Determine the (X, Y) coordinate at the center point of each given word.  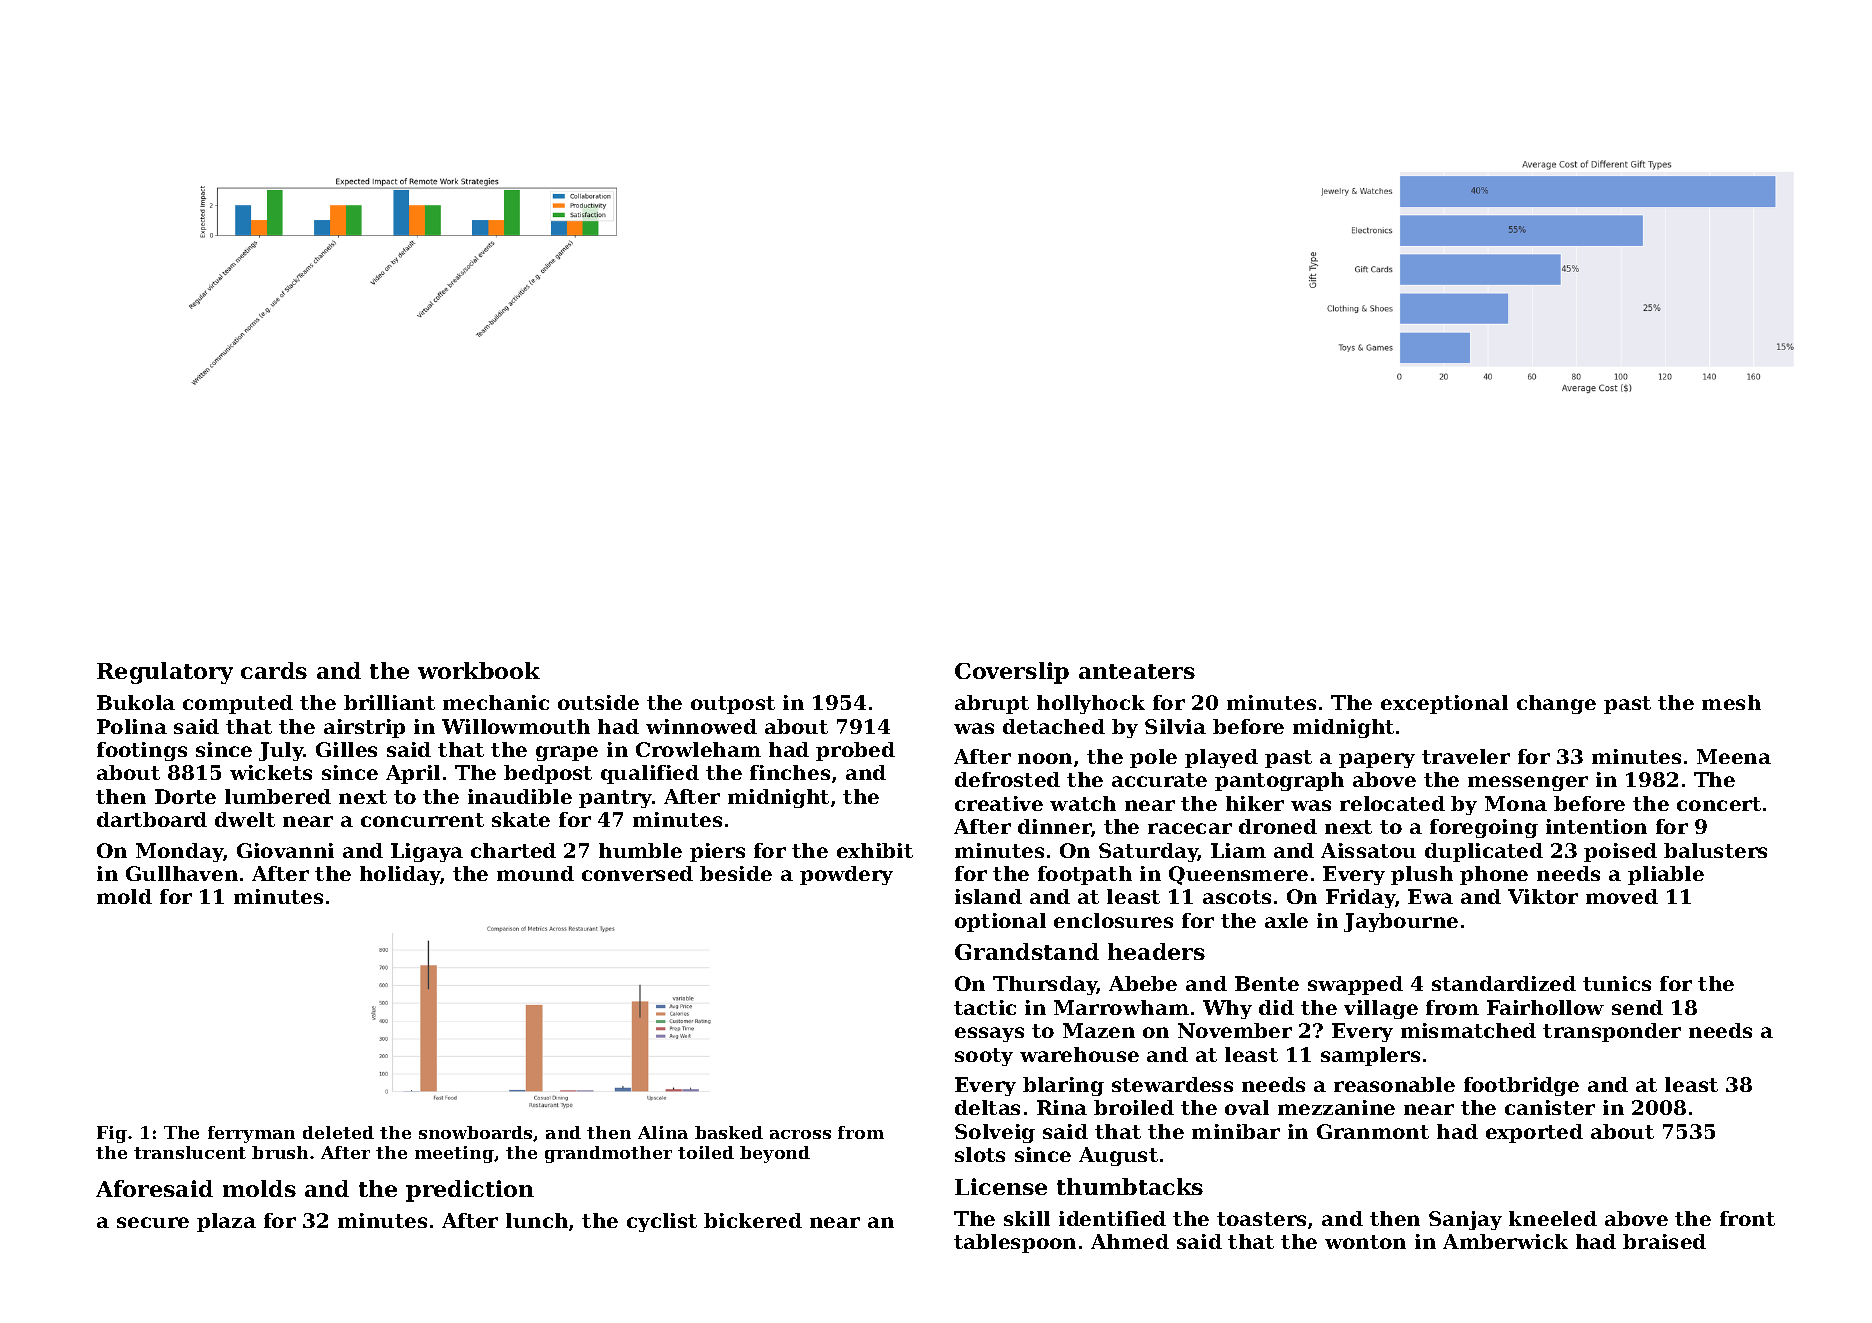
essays (989, 1034)
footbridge (1521, 1086)
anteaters (1137, 671)
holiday (400, 875)
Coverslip (1012, 673)
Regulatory (165, 673)
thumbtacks (1130, 1186)
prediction (470, 1191)
